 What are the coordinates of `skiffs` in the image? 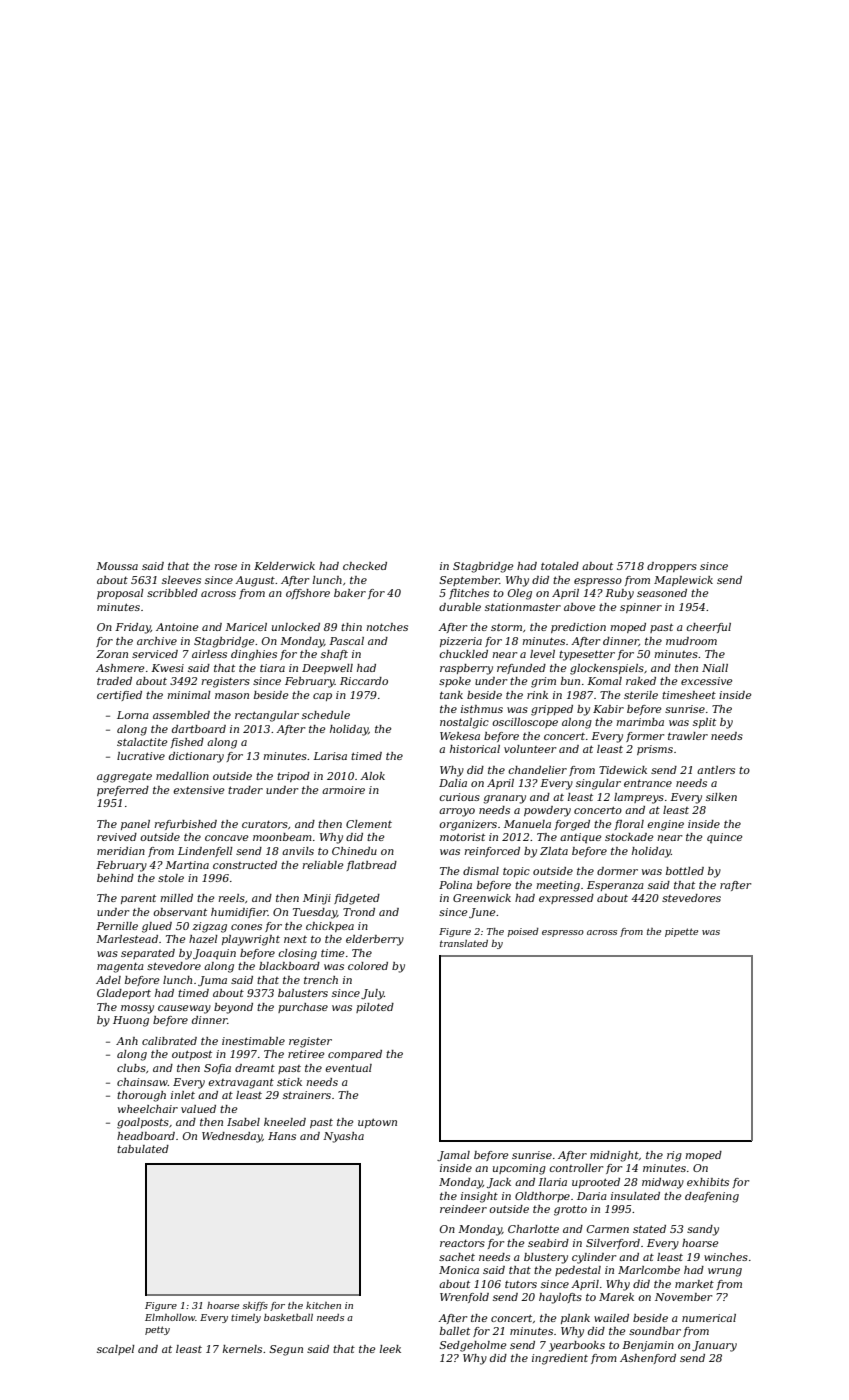 It's located at (255, 1306).
